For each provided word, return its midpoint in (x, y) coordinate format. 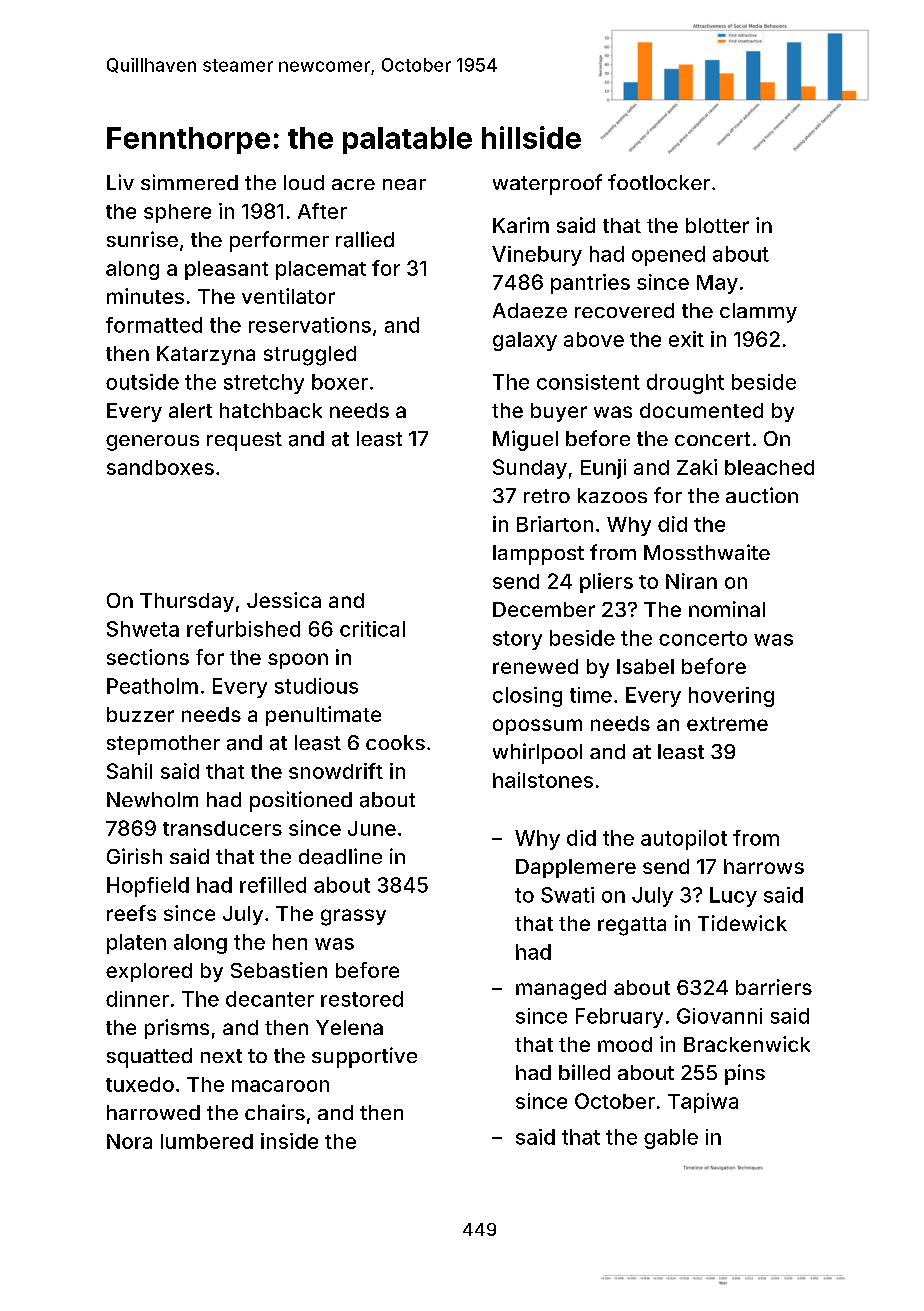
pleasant (226, 270)
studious (316, 686)
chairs (275, 1112)
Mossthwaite (707, 552)
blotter (717, 225)
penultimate (323, 716)
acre (353, 184)
